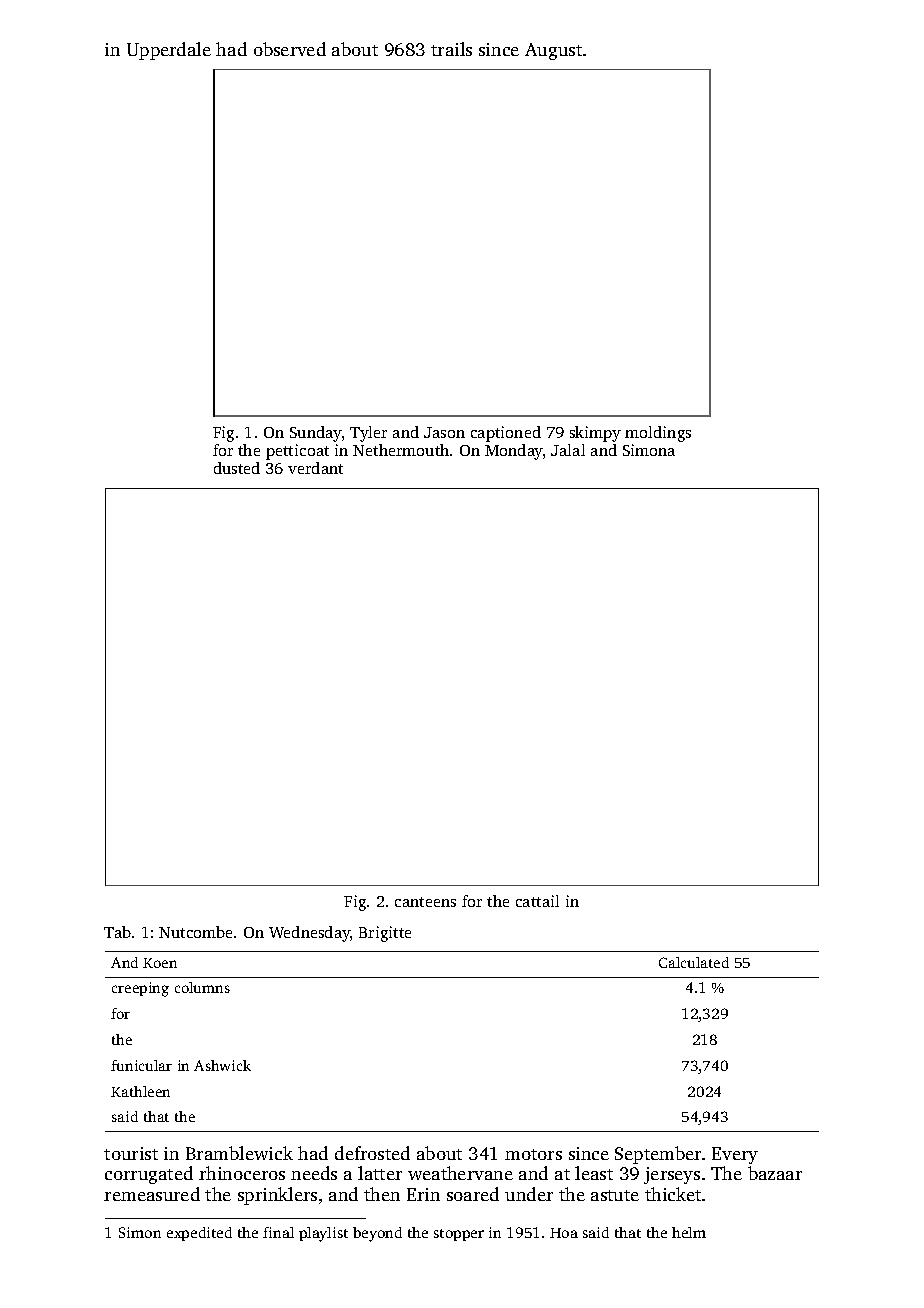 The image size is (924, 1308). Describe the element at coordinates (514, 452) in the page. I see `Monday` at that location.
